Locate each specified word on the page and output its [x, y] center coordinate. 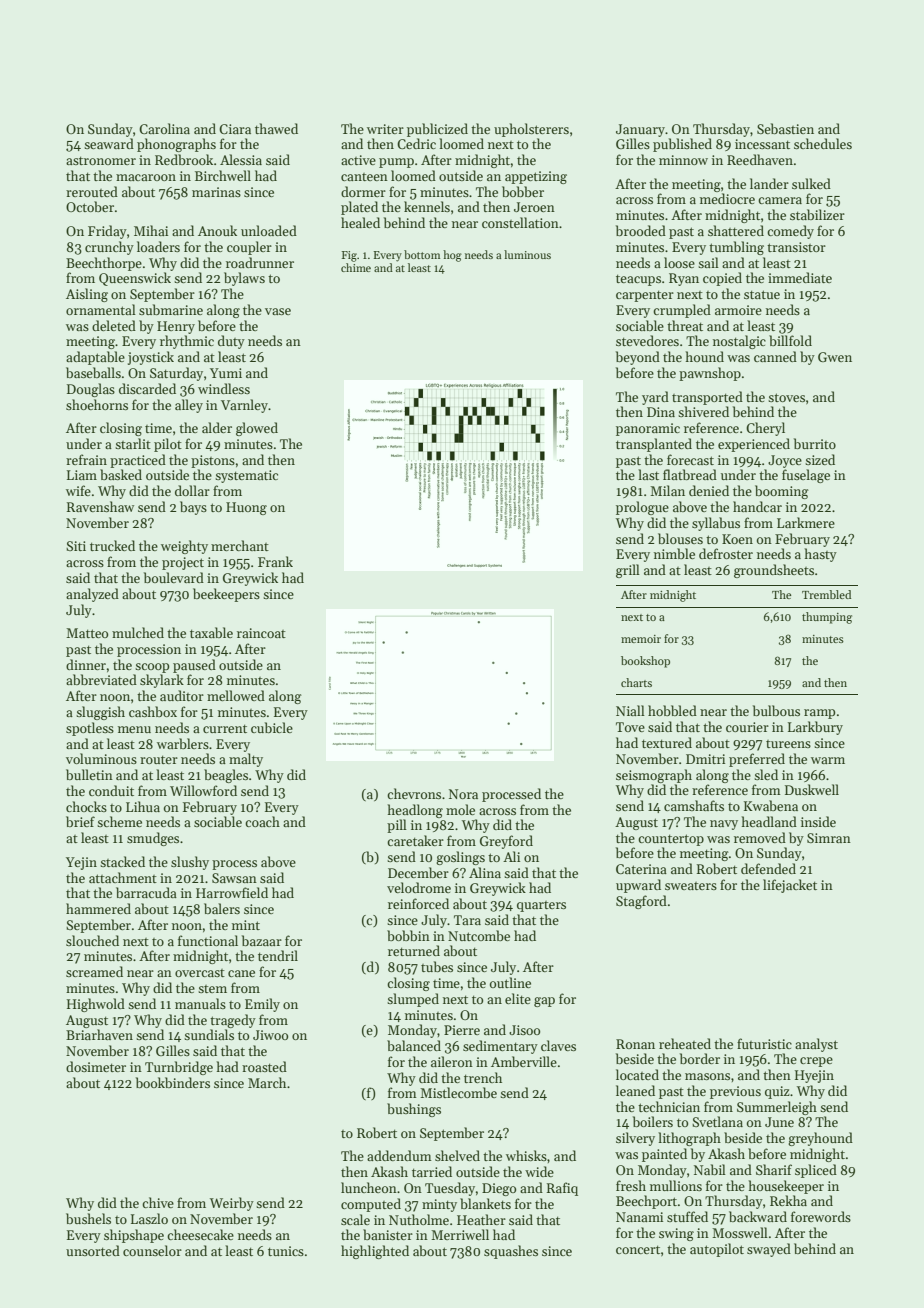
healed [360, 222]
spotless [90, 729]
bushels [88, 1218]
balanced [414, 1045]
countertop [671, 840]
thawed [276, 128]
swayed [769, 1250]
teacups [638, 280]
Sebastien [785, 128]
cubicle [272, 727]
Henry [176, 327]
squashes [511, 1252]
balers [222, 908]
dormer [363, 191]
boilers [653, 1121]
